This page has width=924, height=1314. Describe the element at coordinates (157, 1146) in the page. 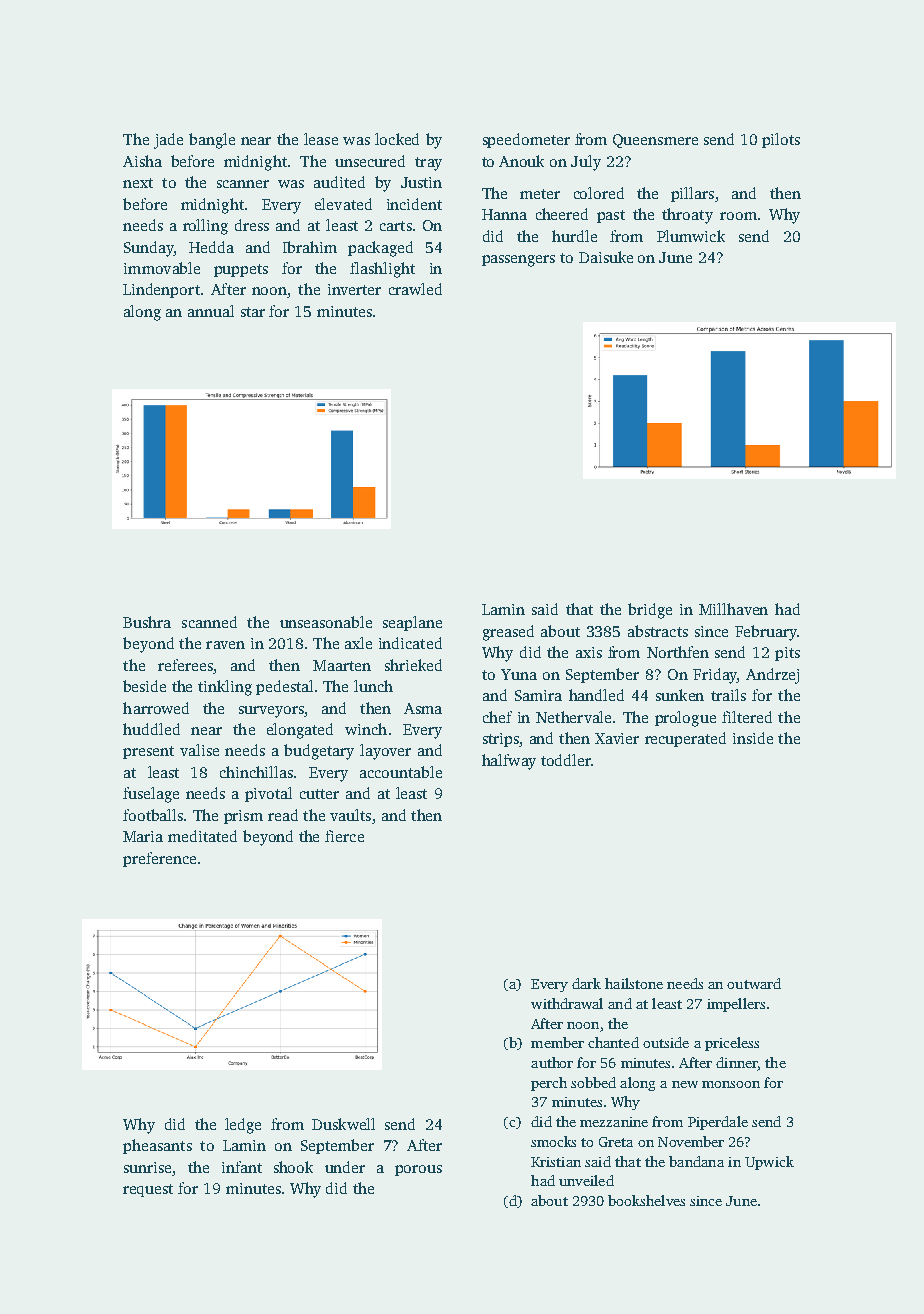

I see `pheasants` at that location.
